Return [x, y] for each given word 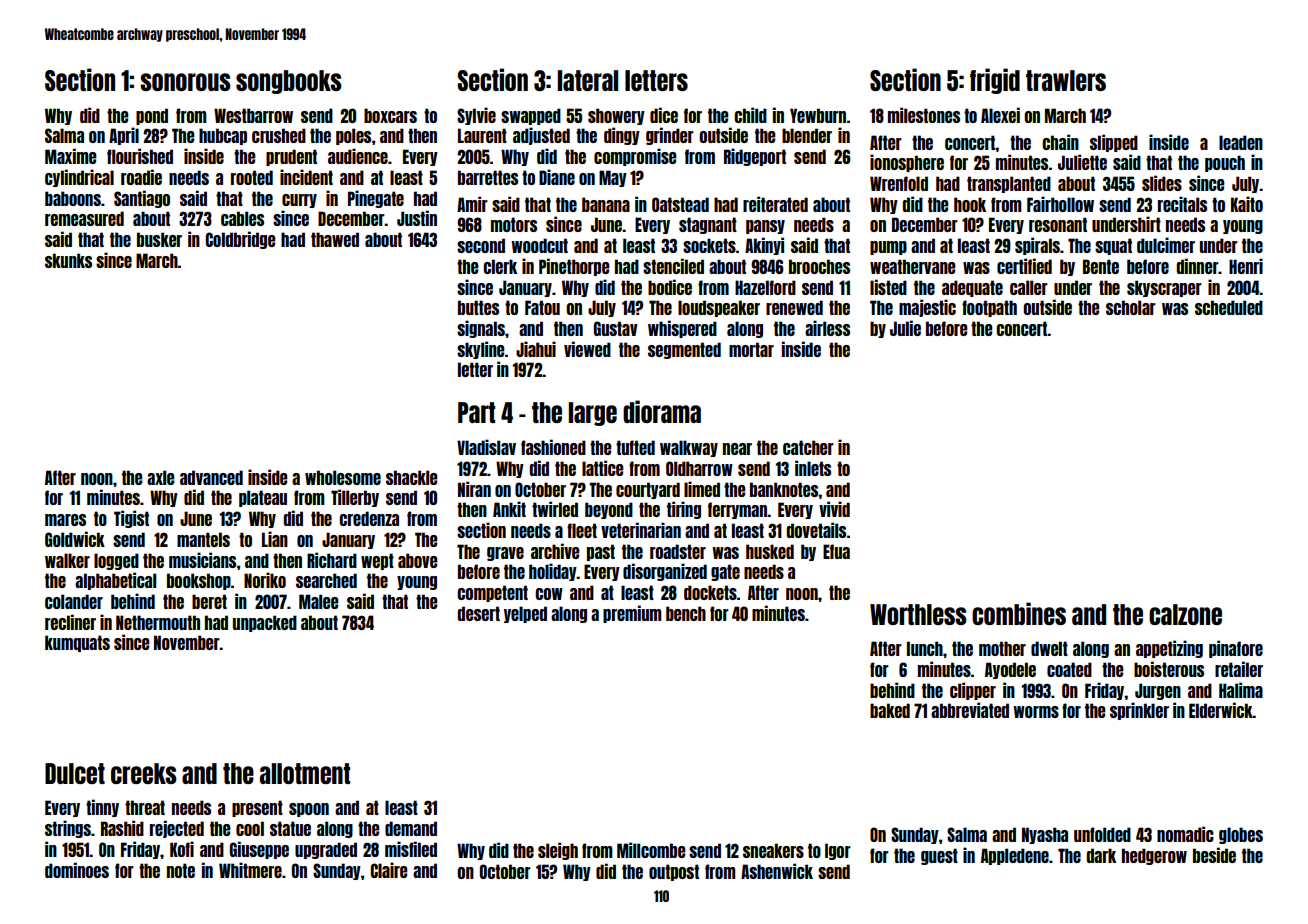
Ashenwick [777, 871]
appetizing [1169, 649]
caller [1029, 287]
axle [161, 477]
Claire [389, 870]
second [481, 245]
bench [686, 613]
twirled [555, 509]
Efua [836, 551]
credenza [369, 518]
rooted [252, 177]
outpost [674, 872]
